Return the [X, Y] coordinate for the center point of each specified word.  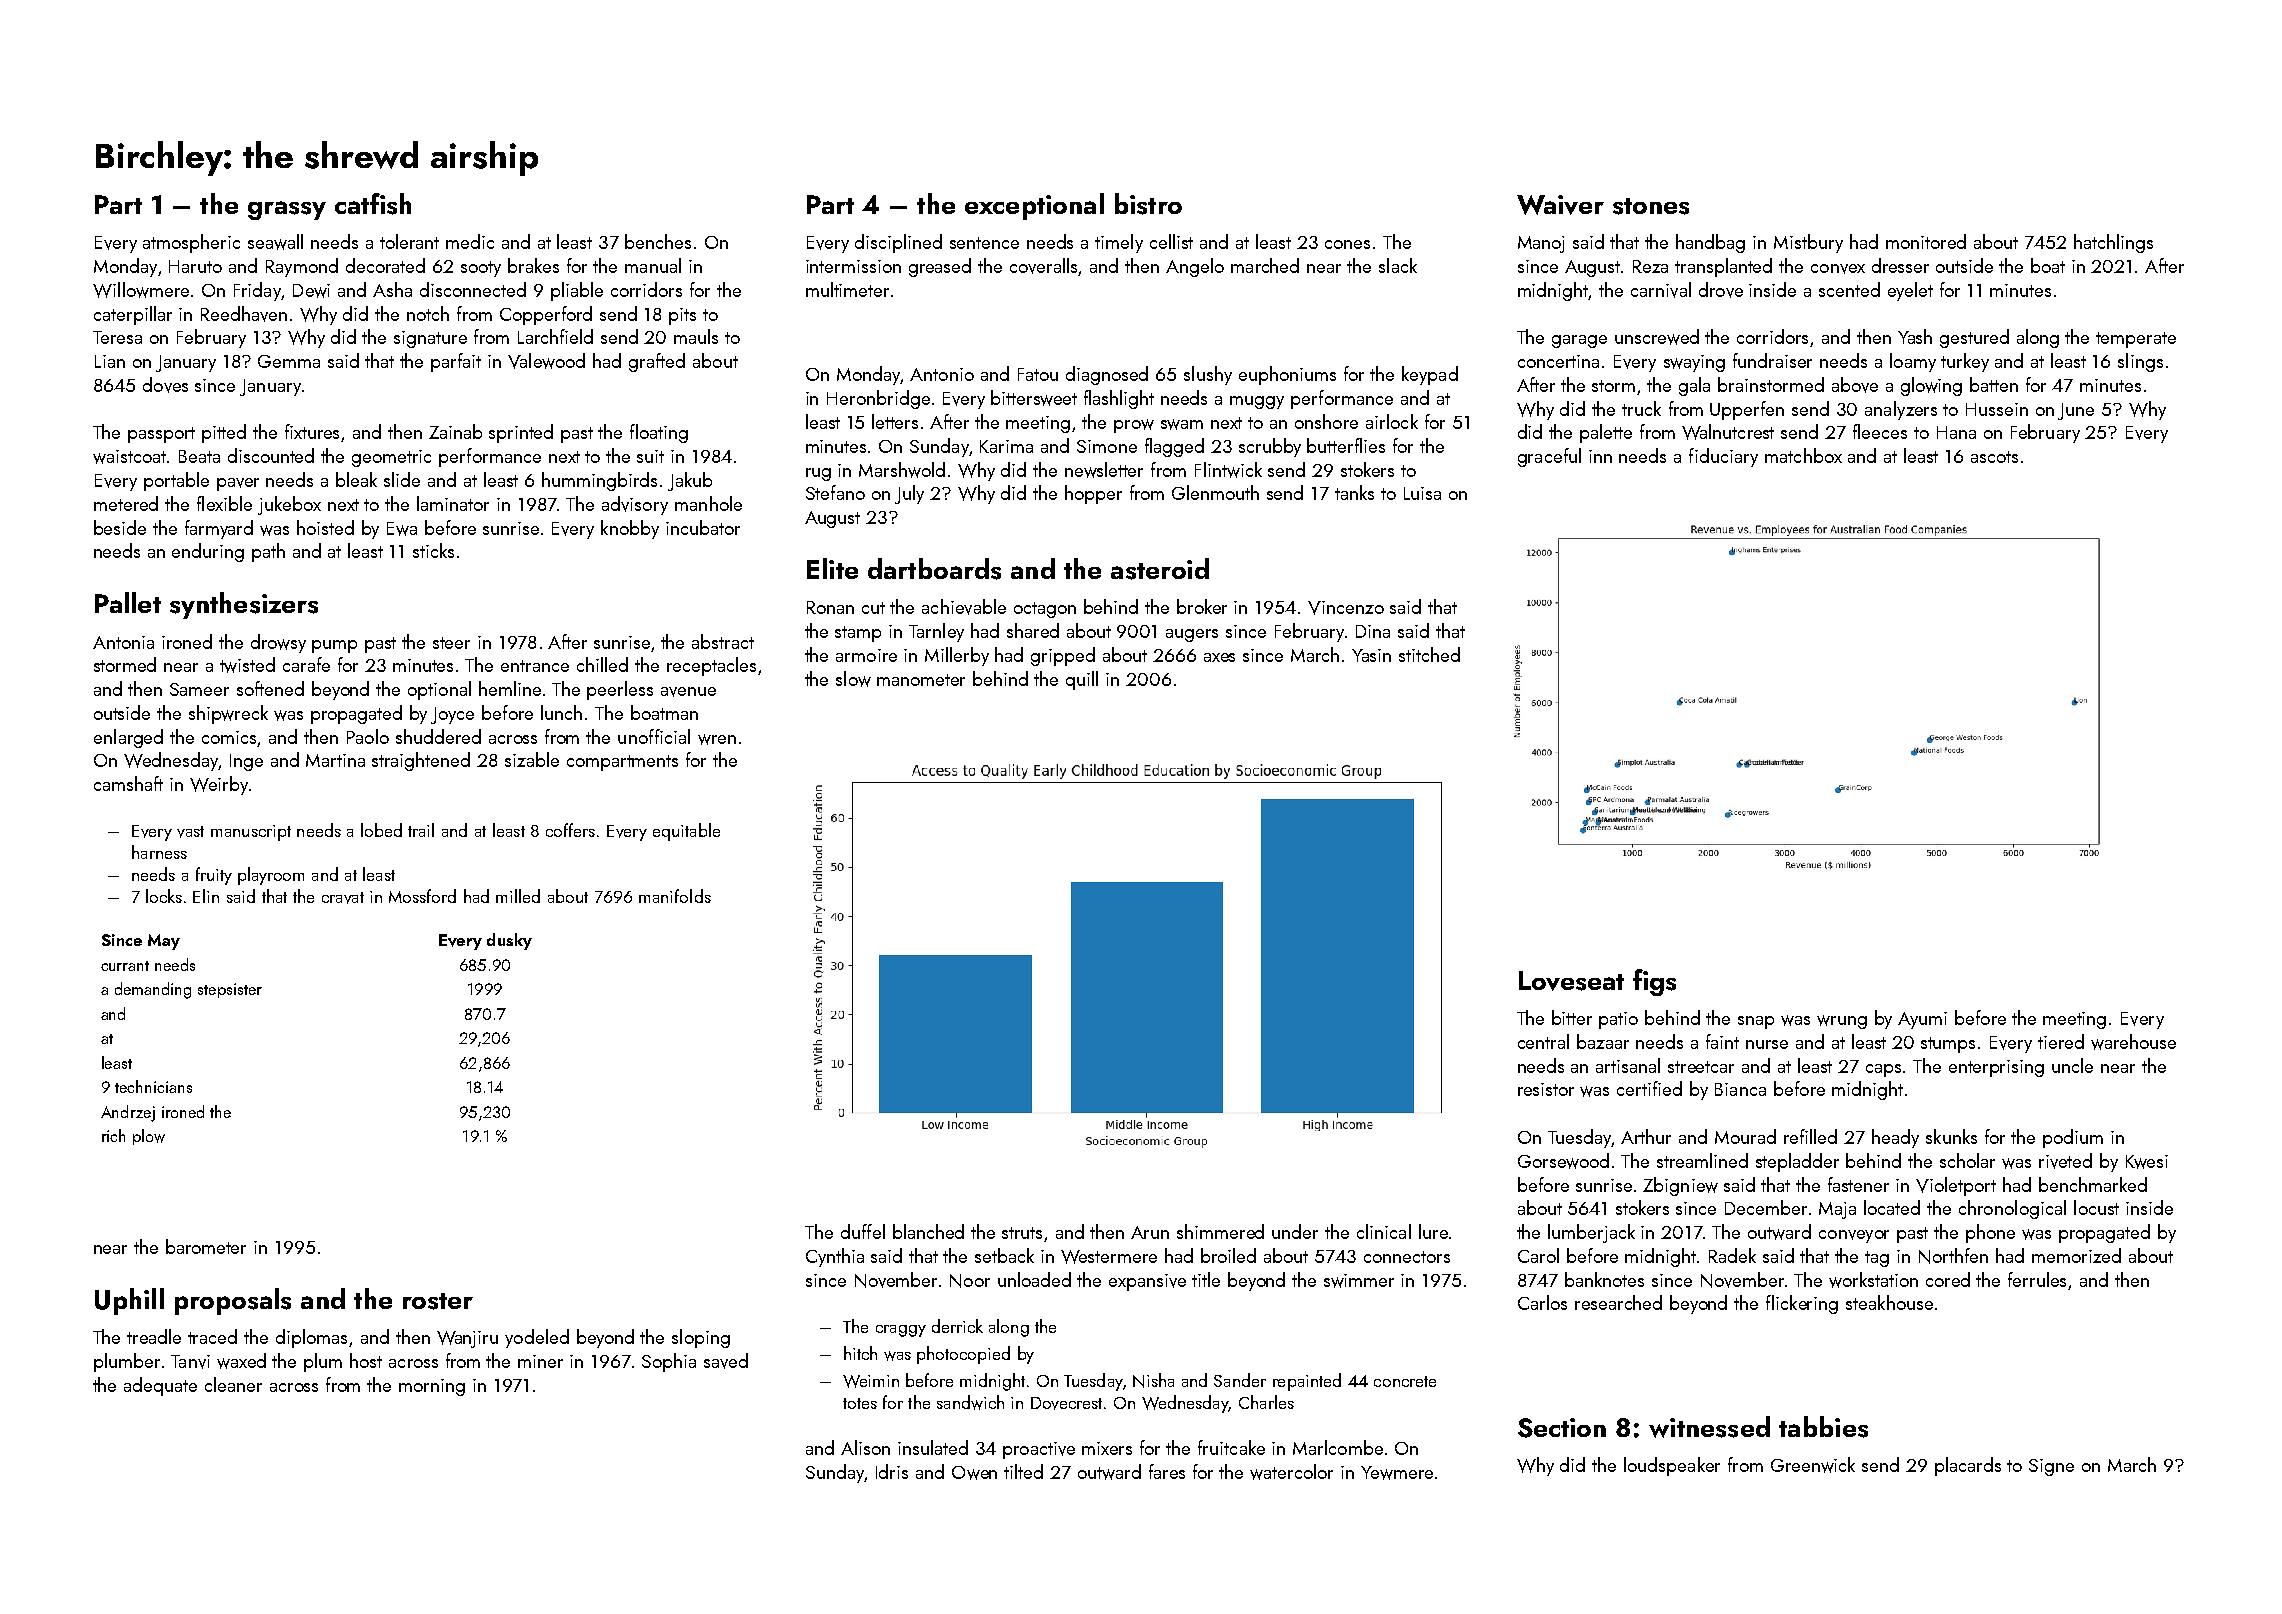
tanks [1354, 492]
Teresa [117, 337]
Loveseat [1571, 981]
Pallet [128, 602]
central [1543, 1041]
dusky [509, 941]
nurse [1767, 1044]
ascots [1994, 457]
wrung [1842, 1022]
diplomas [311, 1338]
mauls [696, 336]
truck [1641, 408]
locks [164, 896]
